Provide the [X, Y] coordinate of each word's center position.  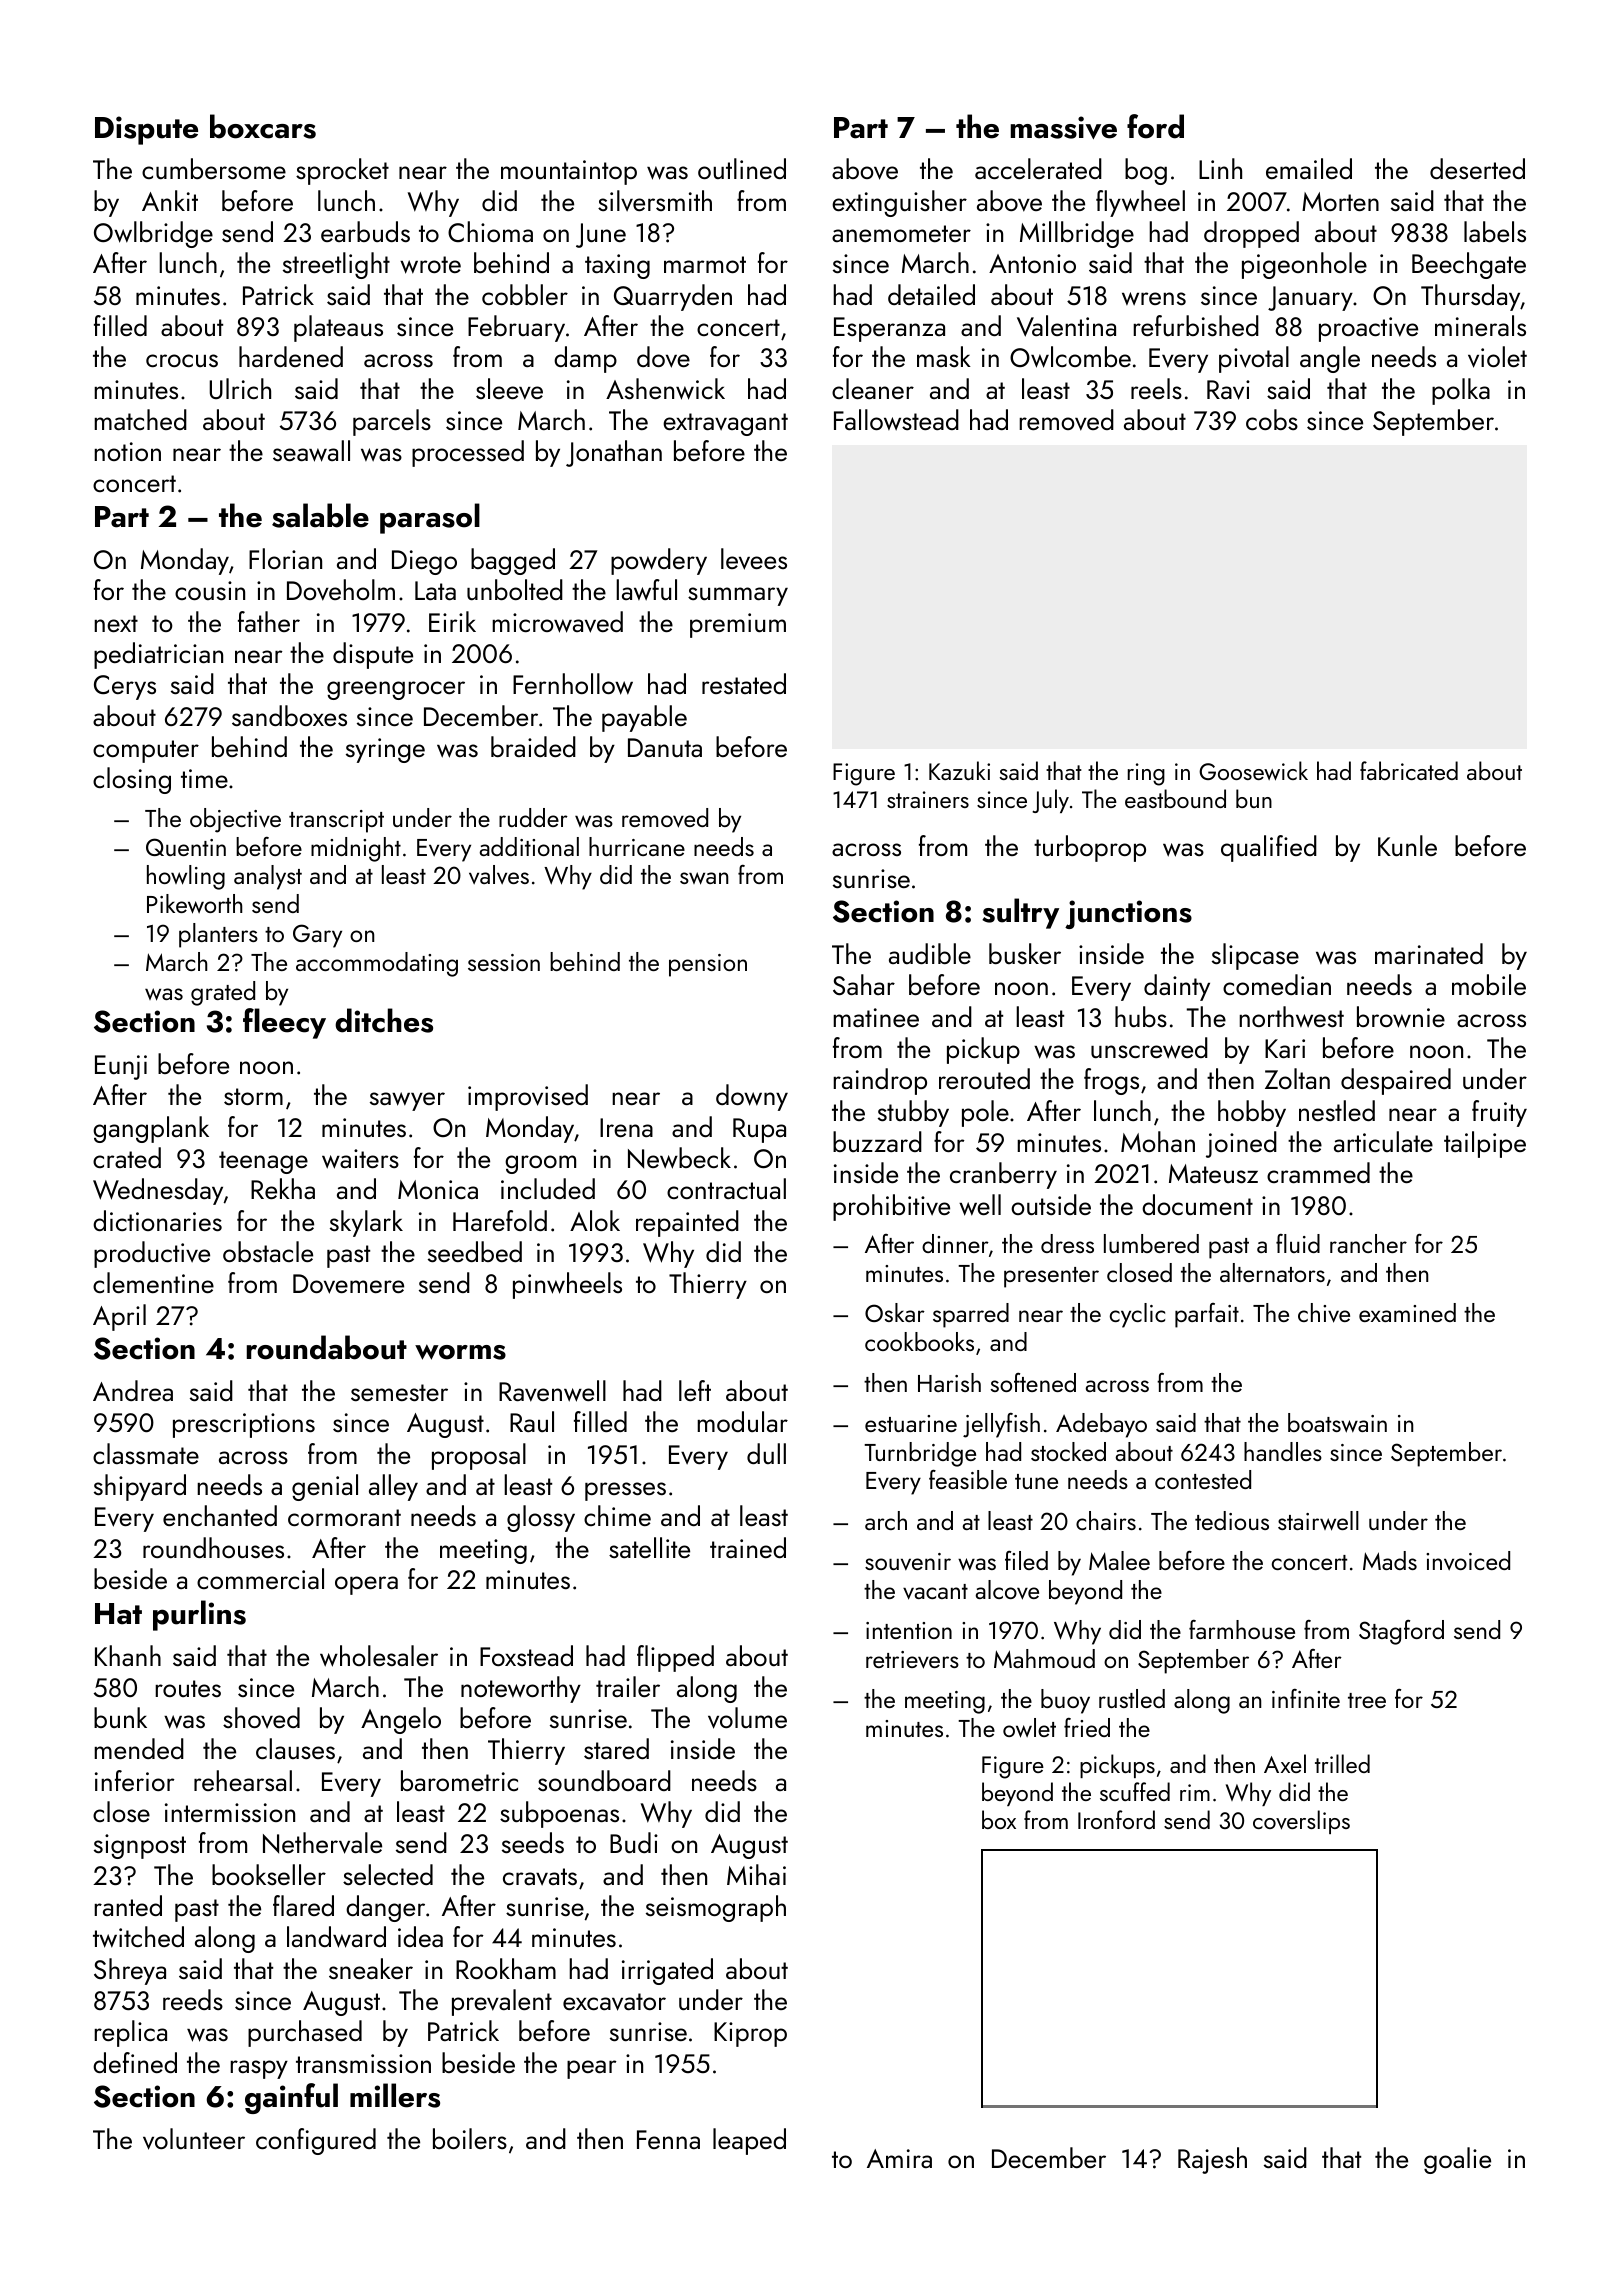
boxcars [263, 126]
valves [499, 875]
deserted [1477, 168]
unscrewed [1149, 1048]
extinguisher [899, 203]
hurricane [637, 846]
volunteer [194, 2139]
